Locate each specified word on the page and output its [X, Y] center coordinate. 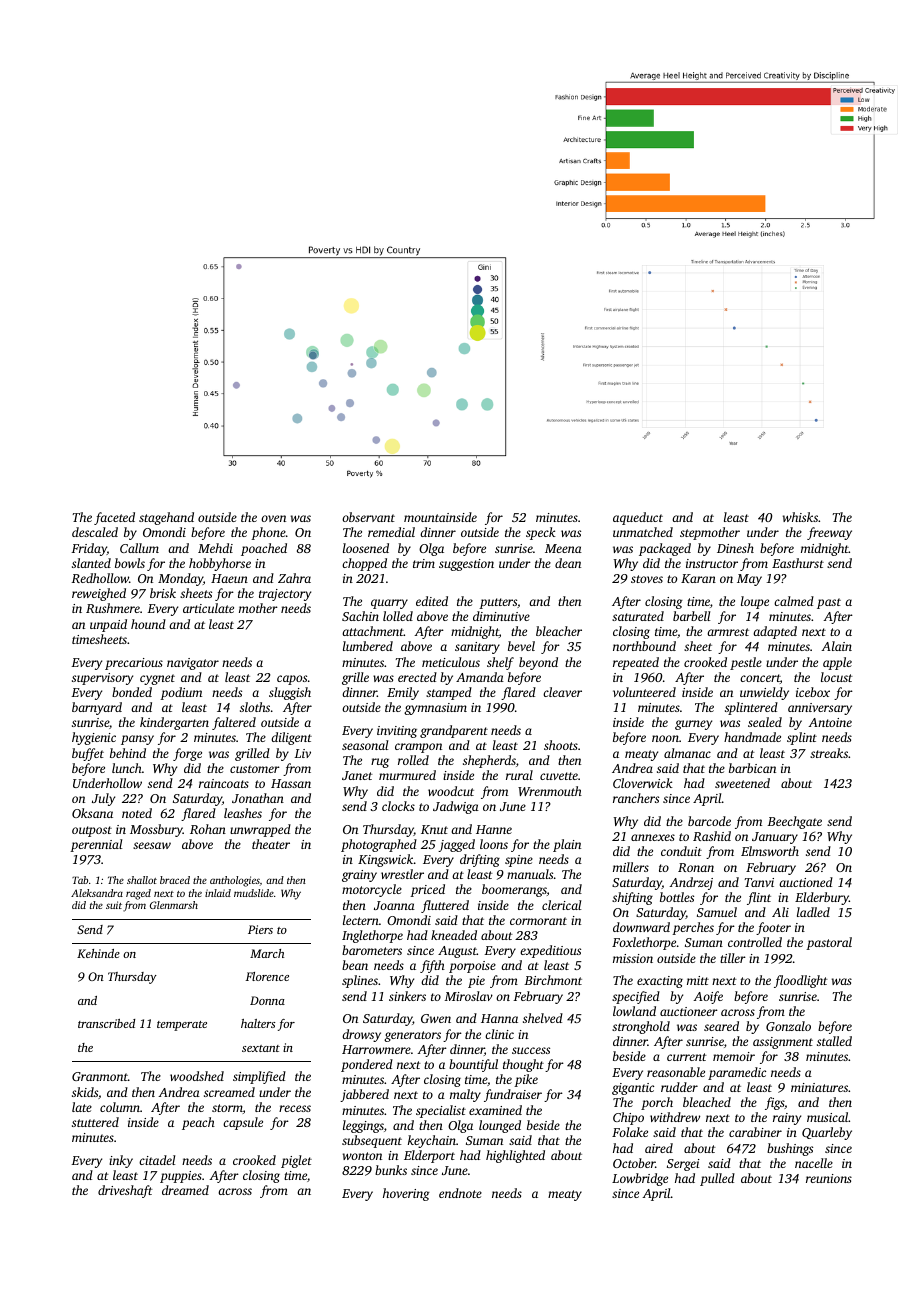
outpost [92, 831]
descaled [95, 532]
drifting [480, 860]
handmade [752, 737]
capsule [243, 1123]
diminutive [501, 616]
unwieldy [764, 693]
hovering [406, 1194]
